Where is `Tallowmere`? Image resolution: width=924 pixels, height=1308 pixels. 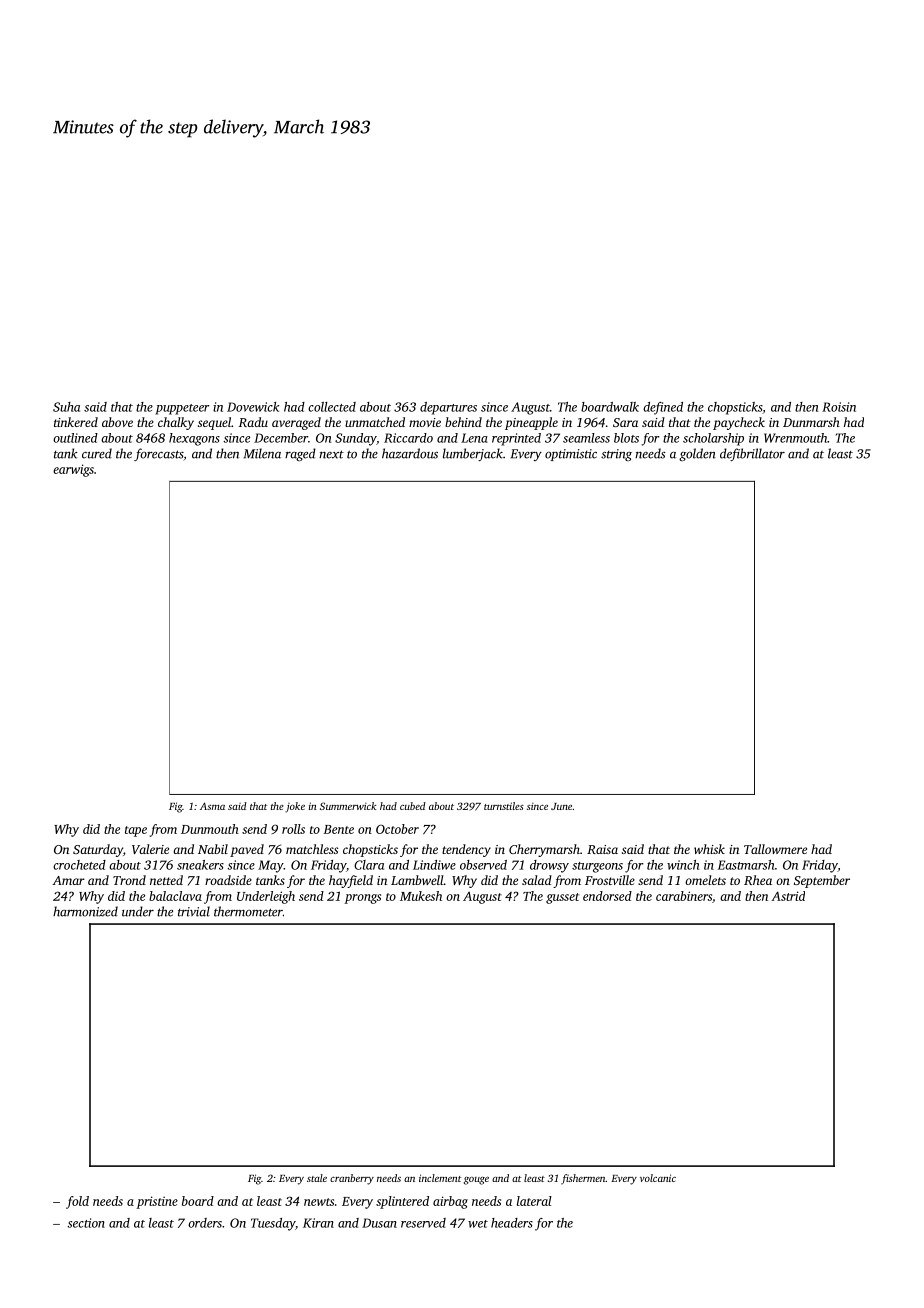
Tallowmere is located at coordinates (775, 849).
